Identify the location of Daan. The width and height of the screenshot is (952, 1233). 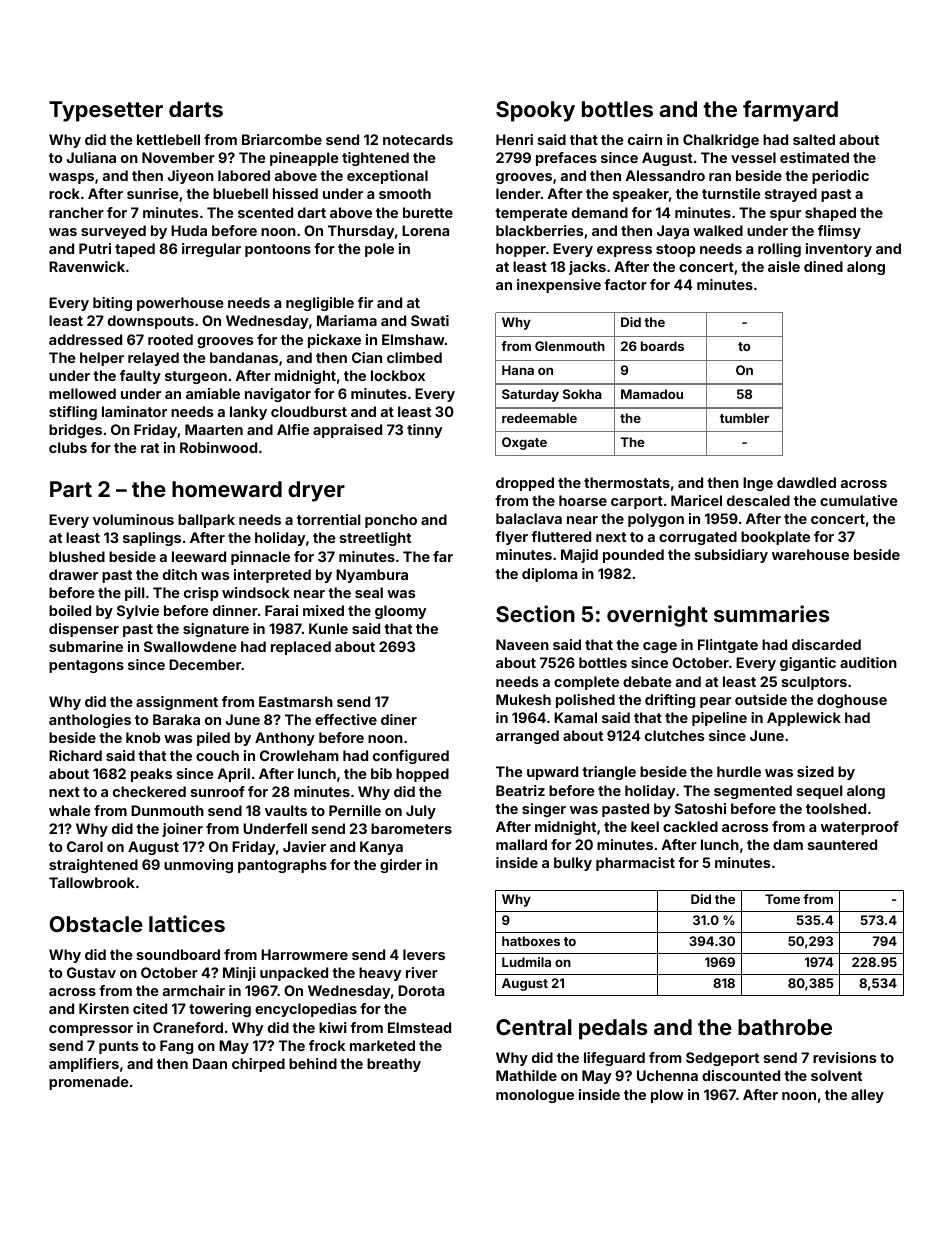
(210, 1063).
